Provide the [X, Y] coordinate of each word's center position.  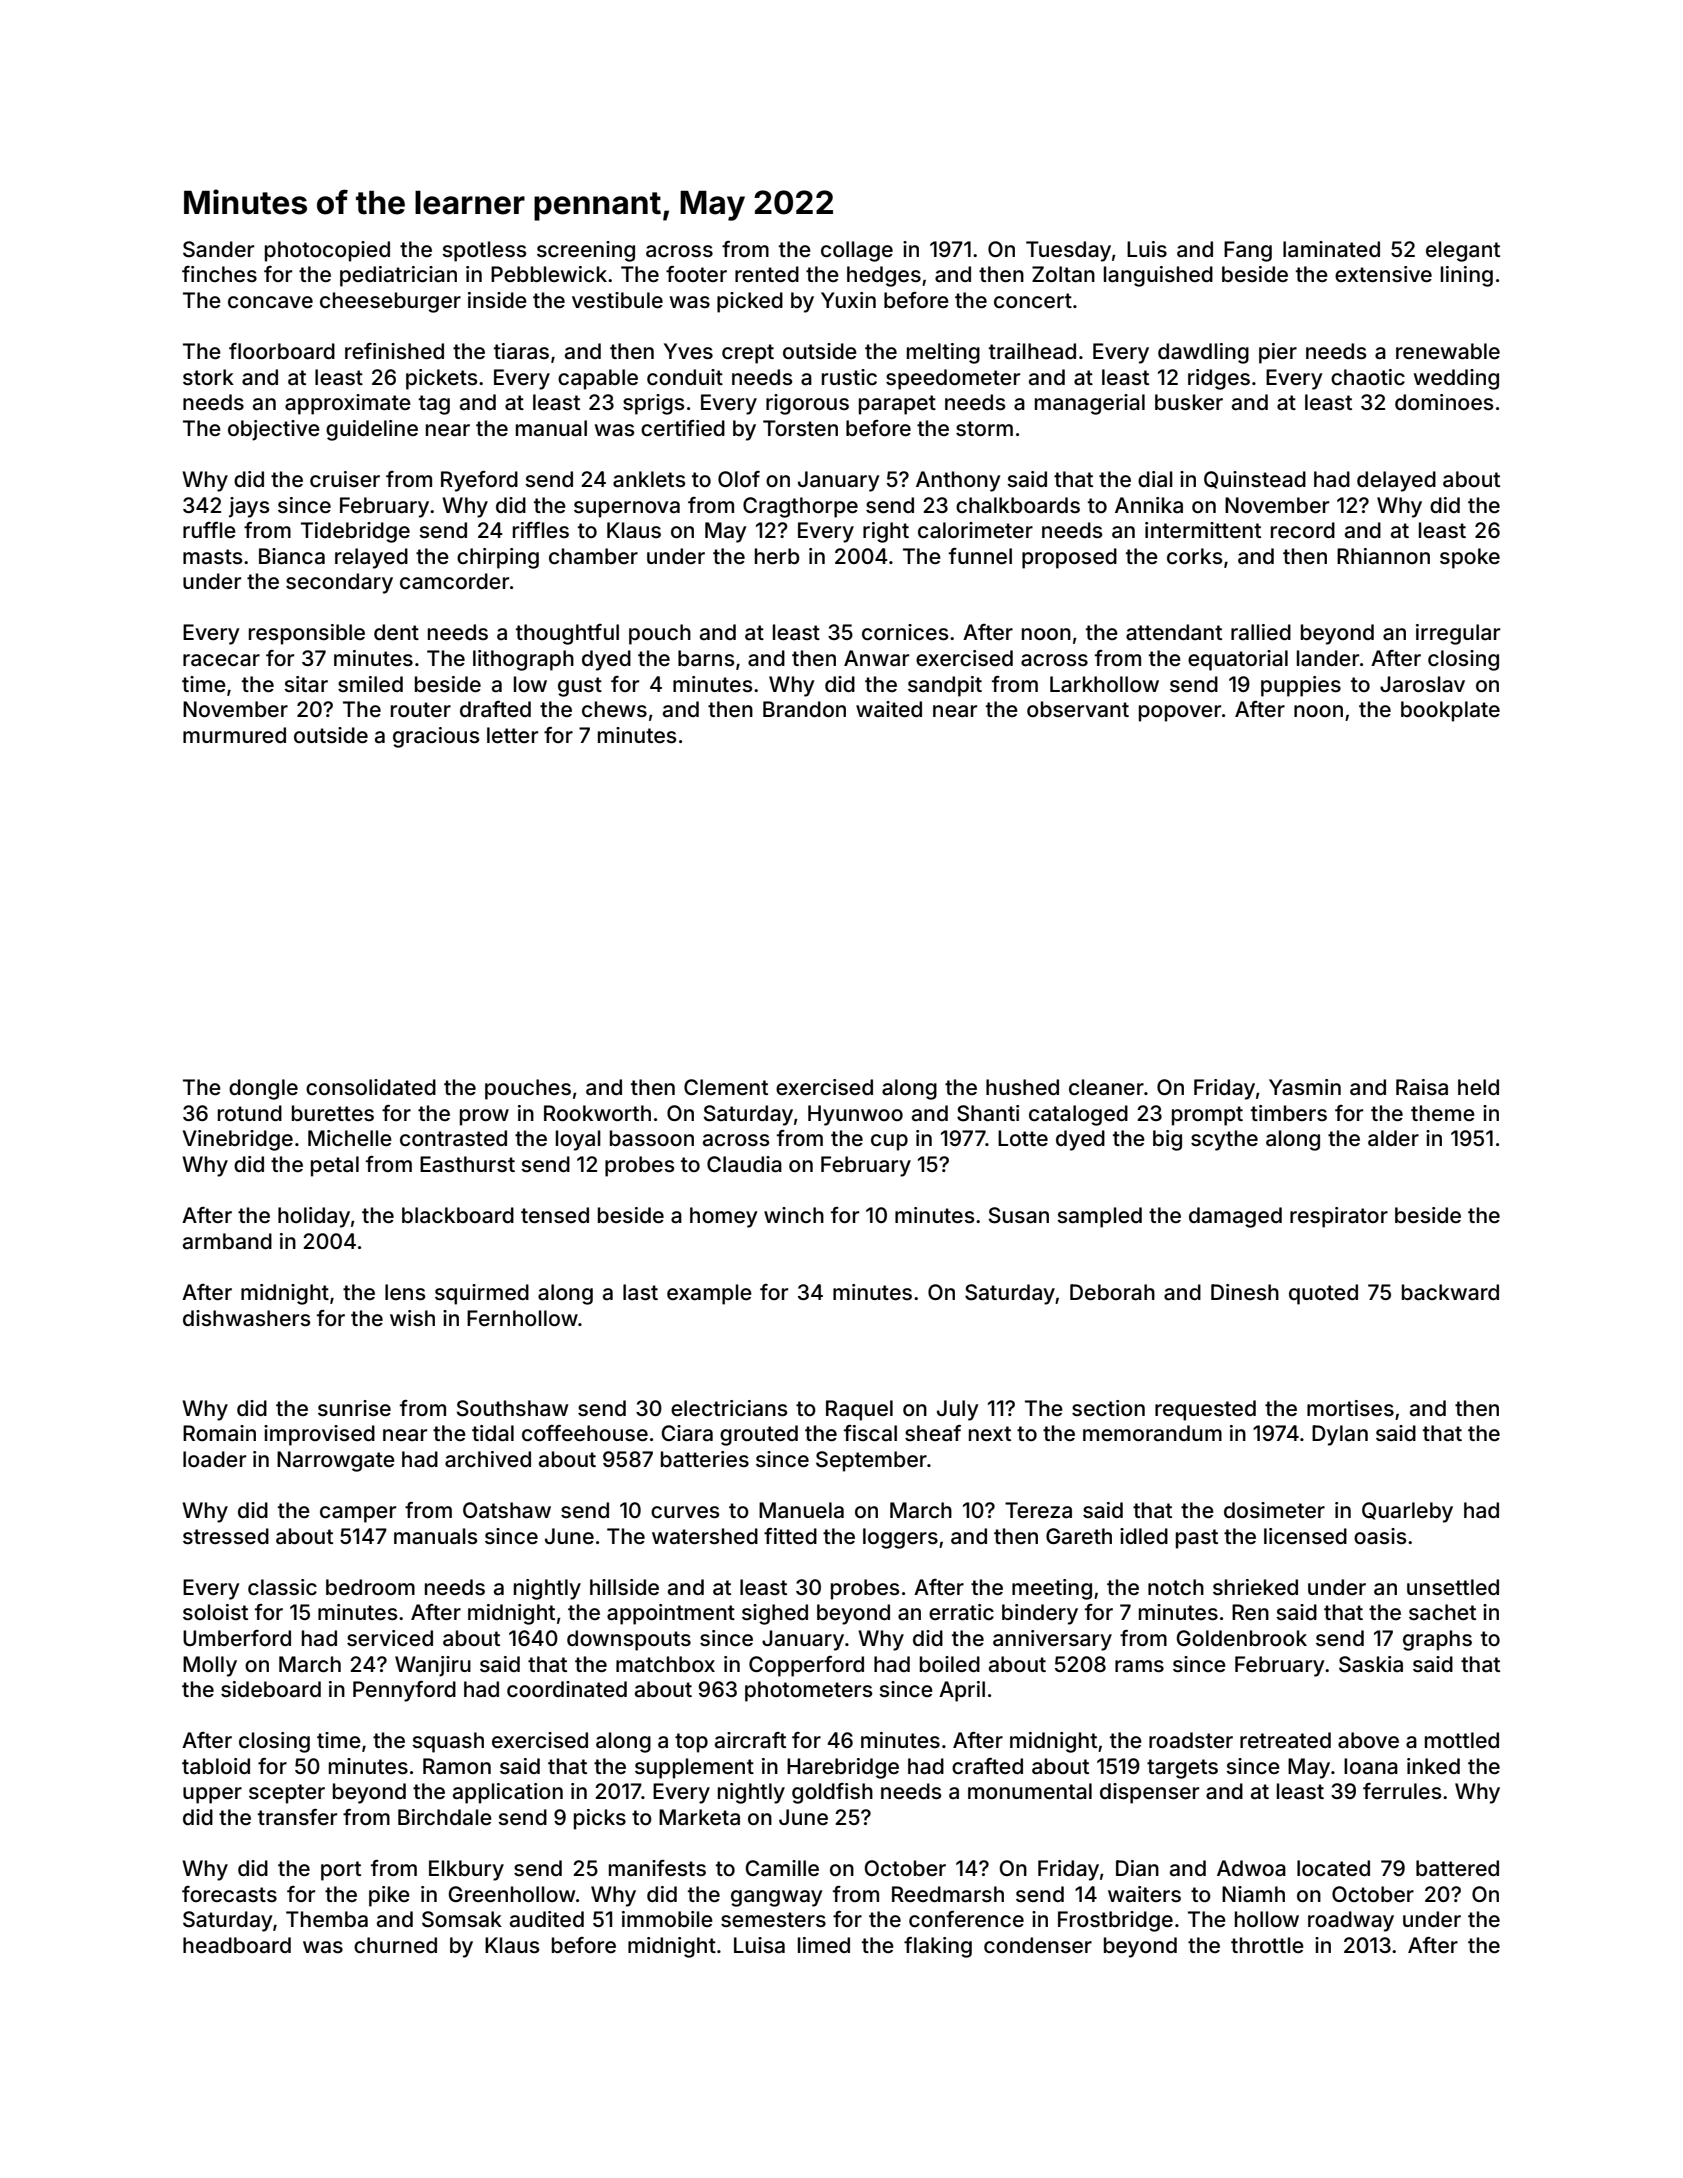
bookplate [1450, 711]
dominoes [1444, 402]
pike [389, 1896]
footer [696, 274]
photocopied [327, 251]
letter [512, 735]
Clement [726, 1087]
